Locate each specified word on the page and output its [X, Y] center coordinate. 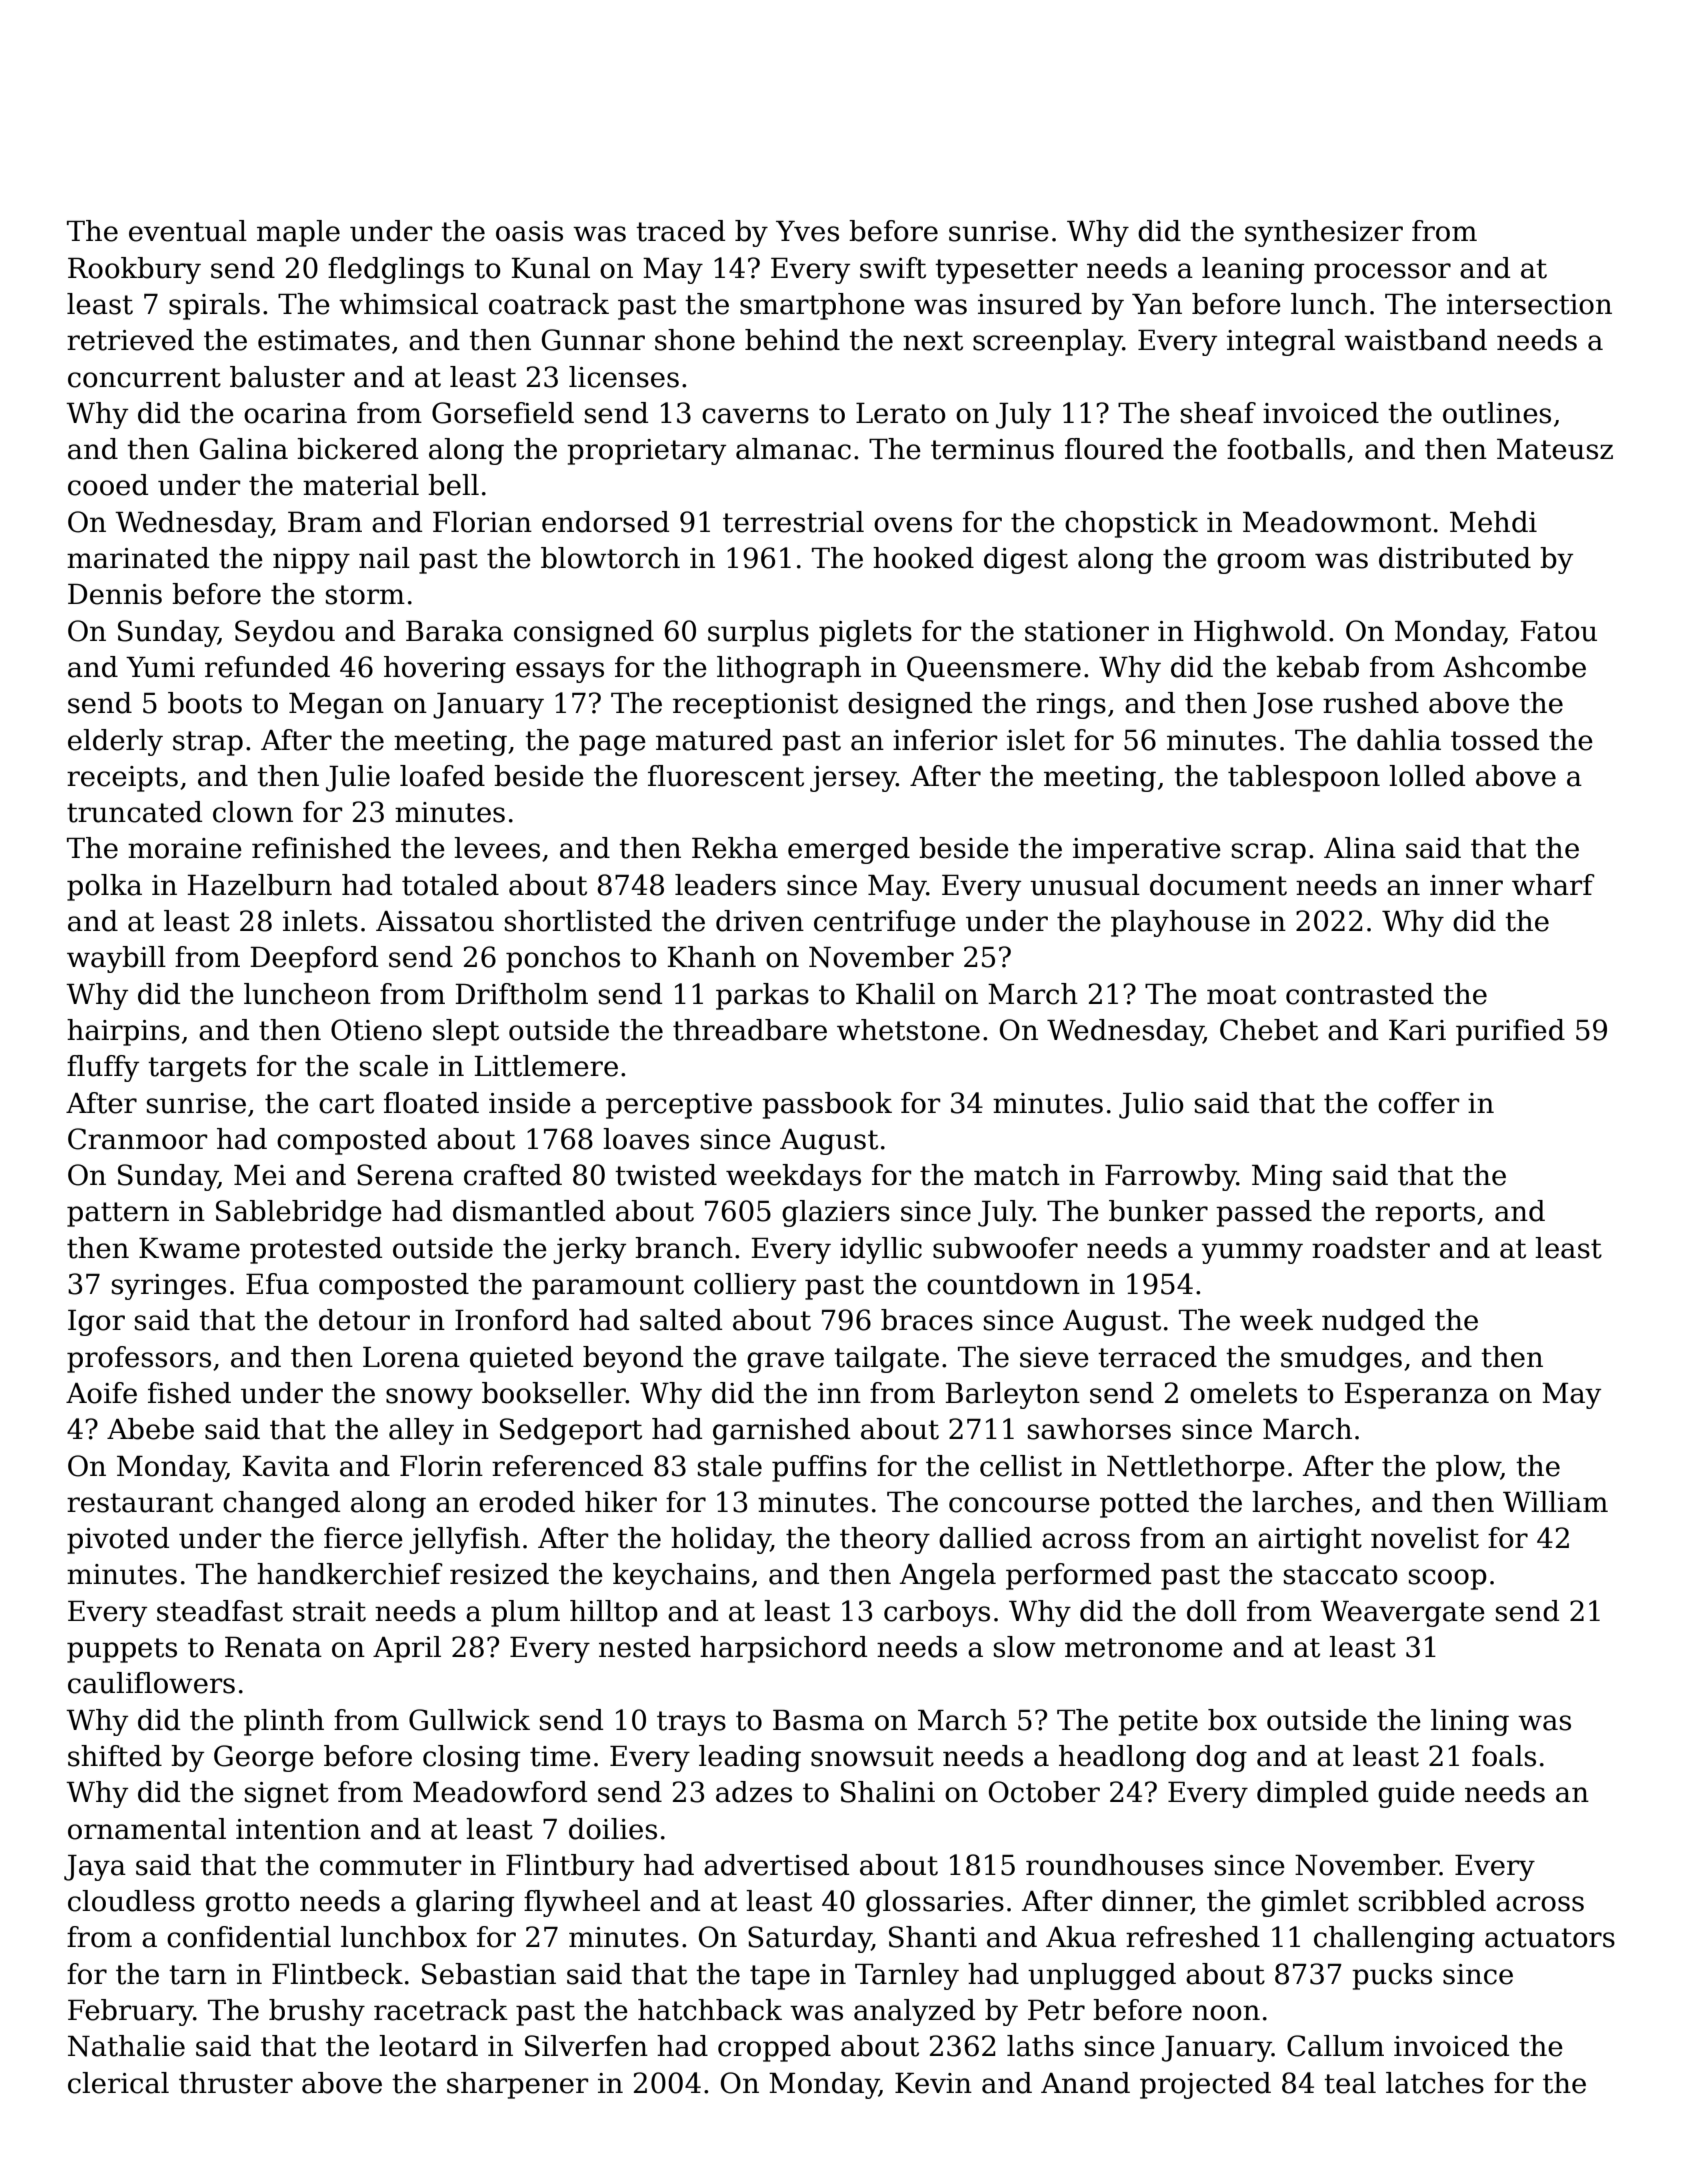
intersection [1529, 304]
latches [1435, 2083]
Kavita [286, 1466]
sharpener [517, 2085]
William [1555, 1502]
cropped [774, 2048]
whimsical [408, 304]
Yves [807, 231]
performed [1078, 1576]
